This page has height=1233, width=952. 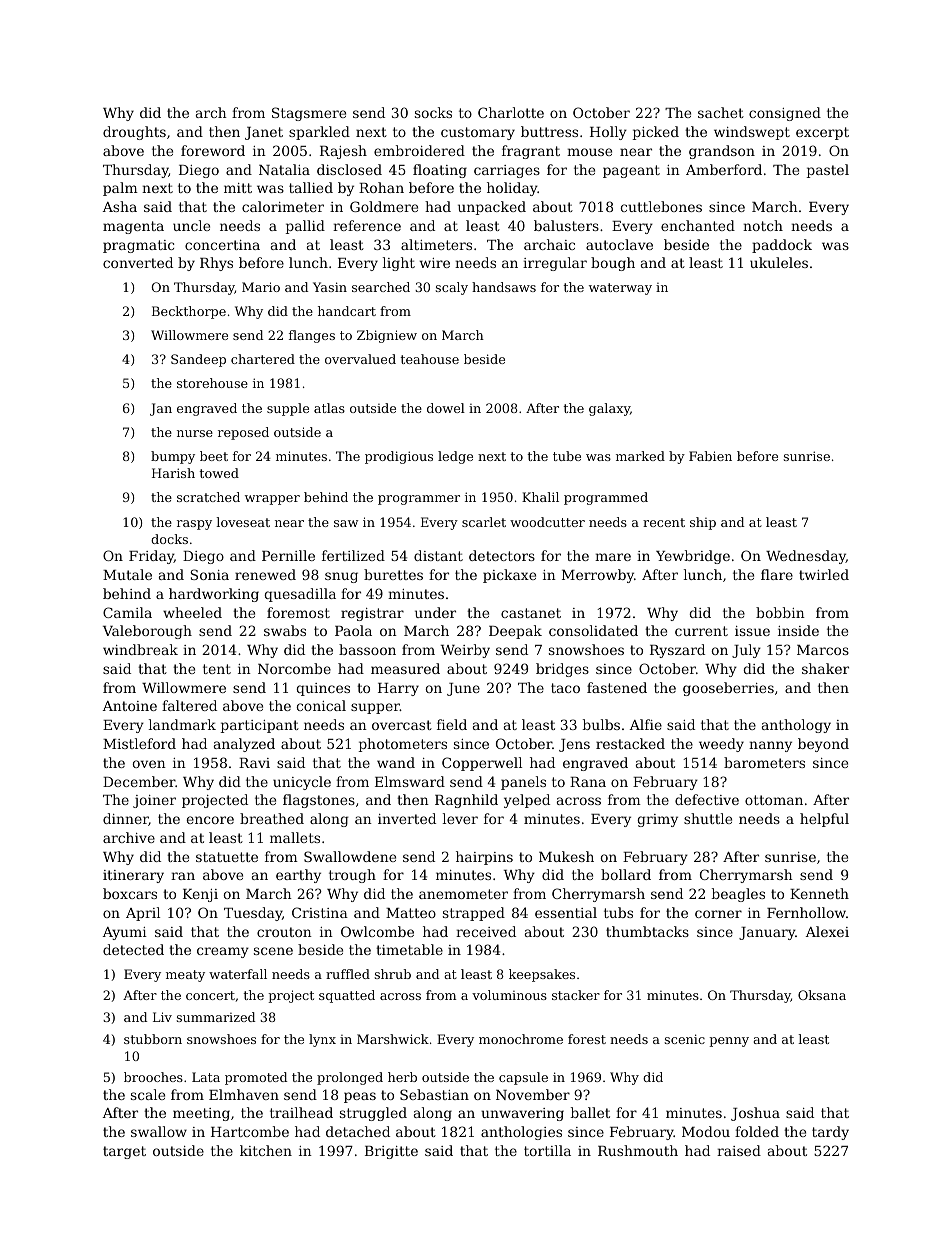 I want to click on April, so click(x=143, y=914).
